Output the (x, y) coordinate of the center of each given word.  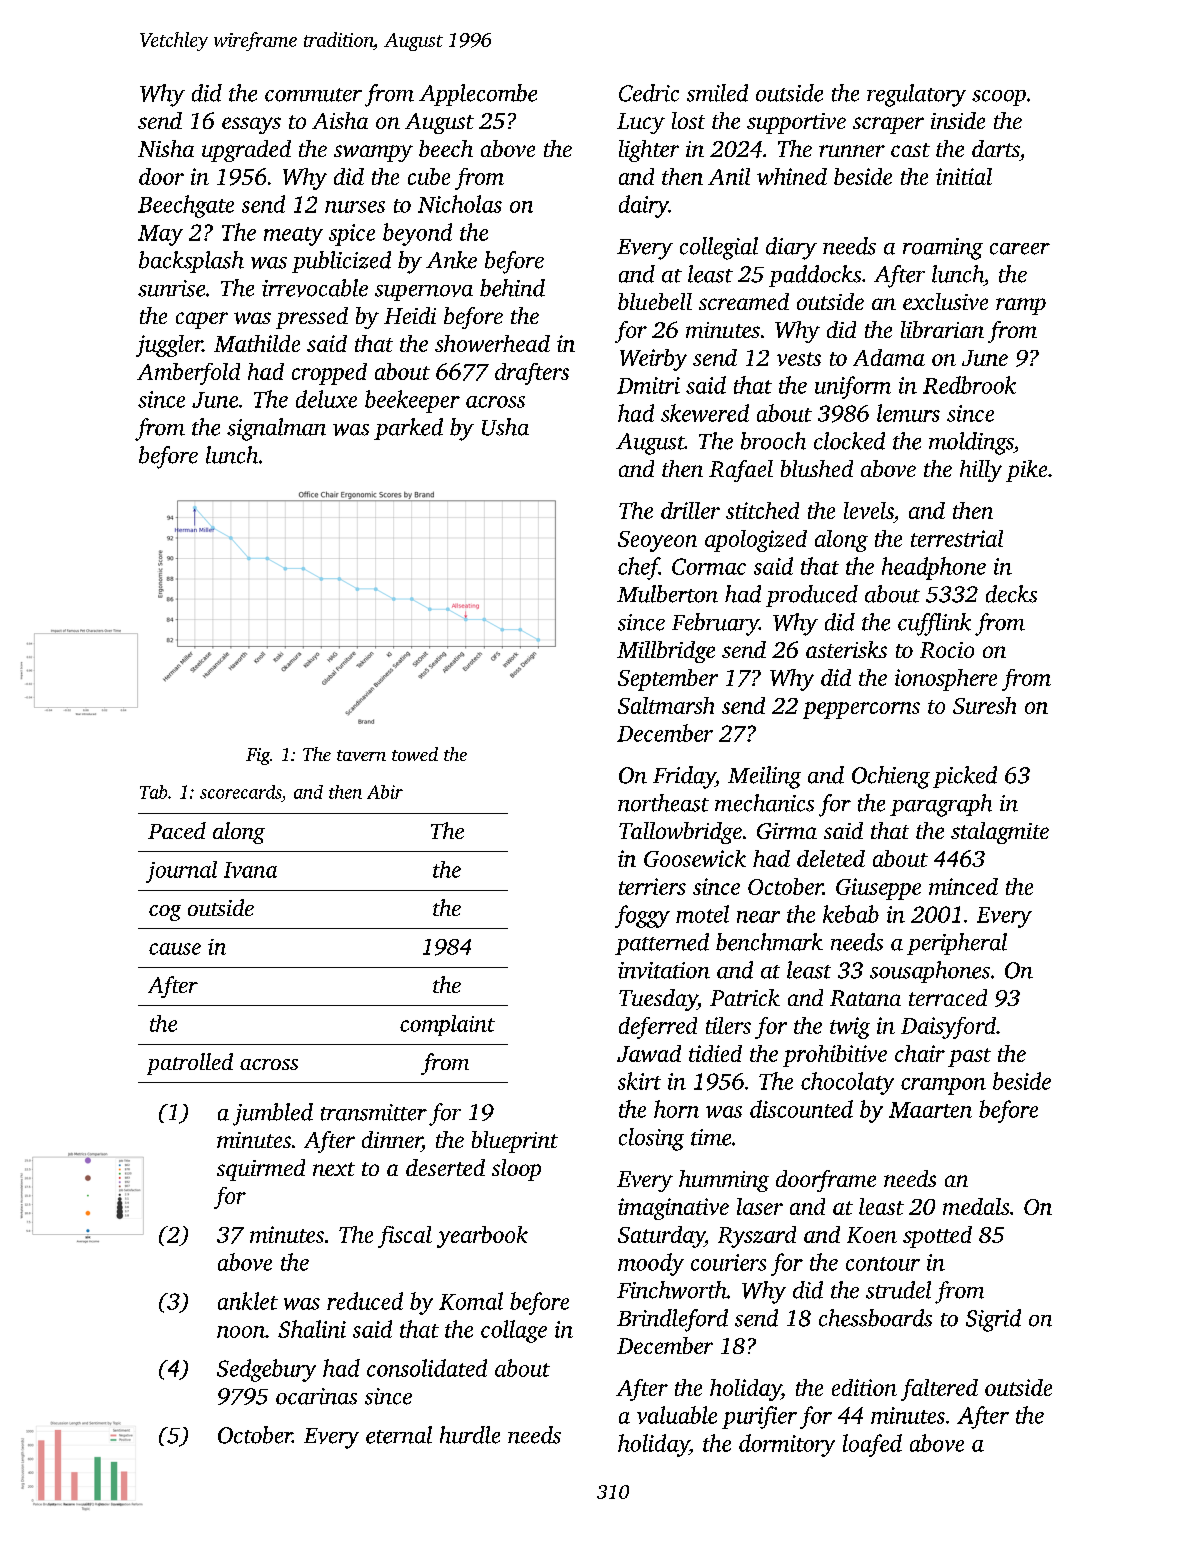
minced (963, 886)
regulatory (916, 95)
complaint (447, 1025)
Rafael (741, 471)
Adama (889, 357)
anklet (248, 1301)
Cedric (649, 93)
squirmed (261, 1170)
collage (514, 1331)
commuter (313, 95)
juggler (169, 346)
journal (181, 872)
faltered (939, 1390)
